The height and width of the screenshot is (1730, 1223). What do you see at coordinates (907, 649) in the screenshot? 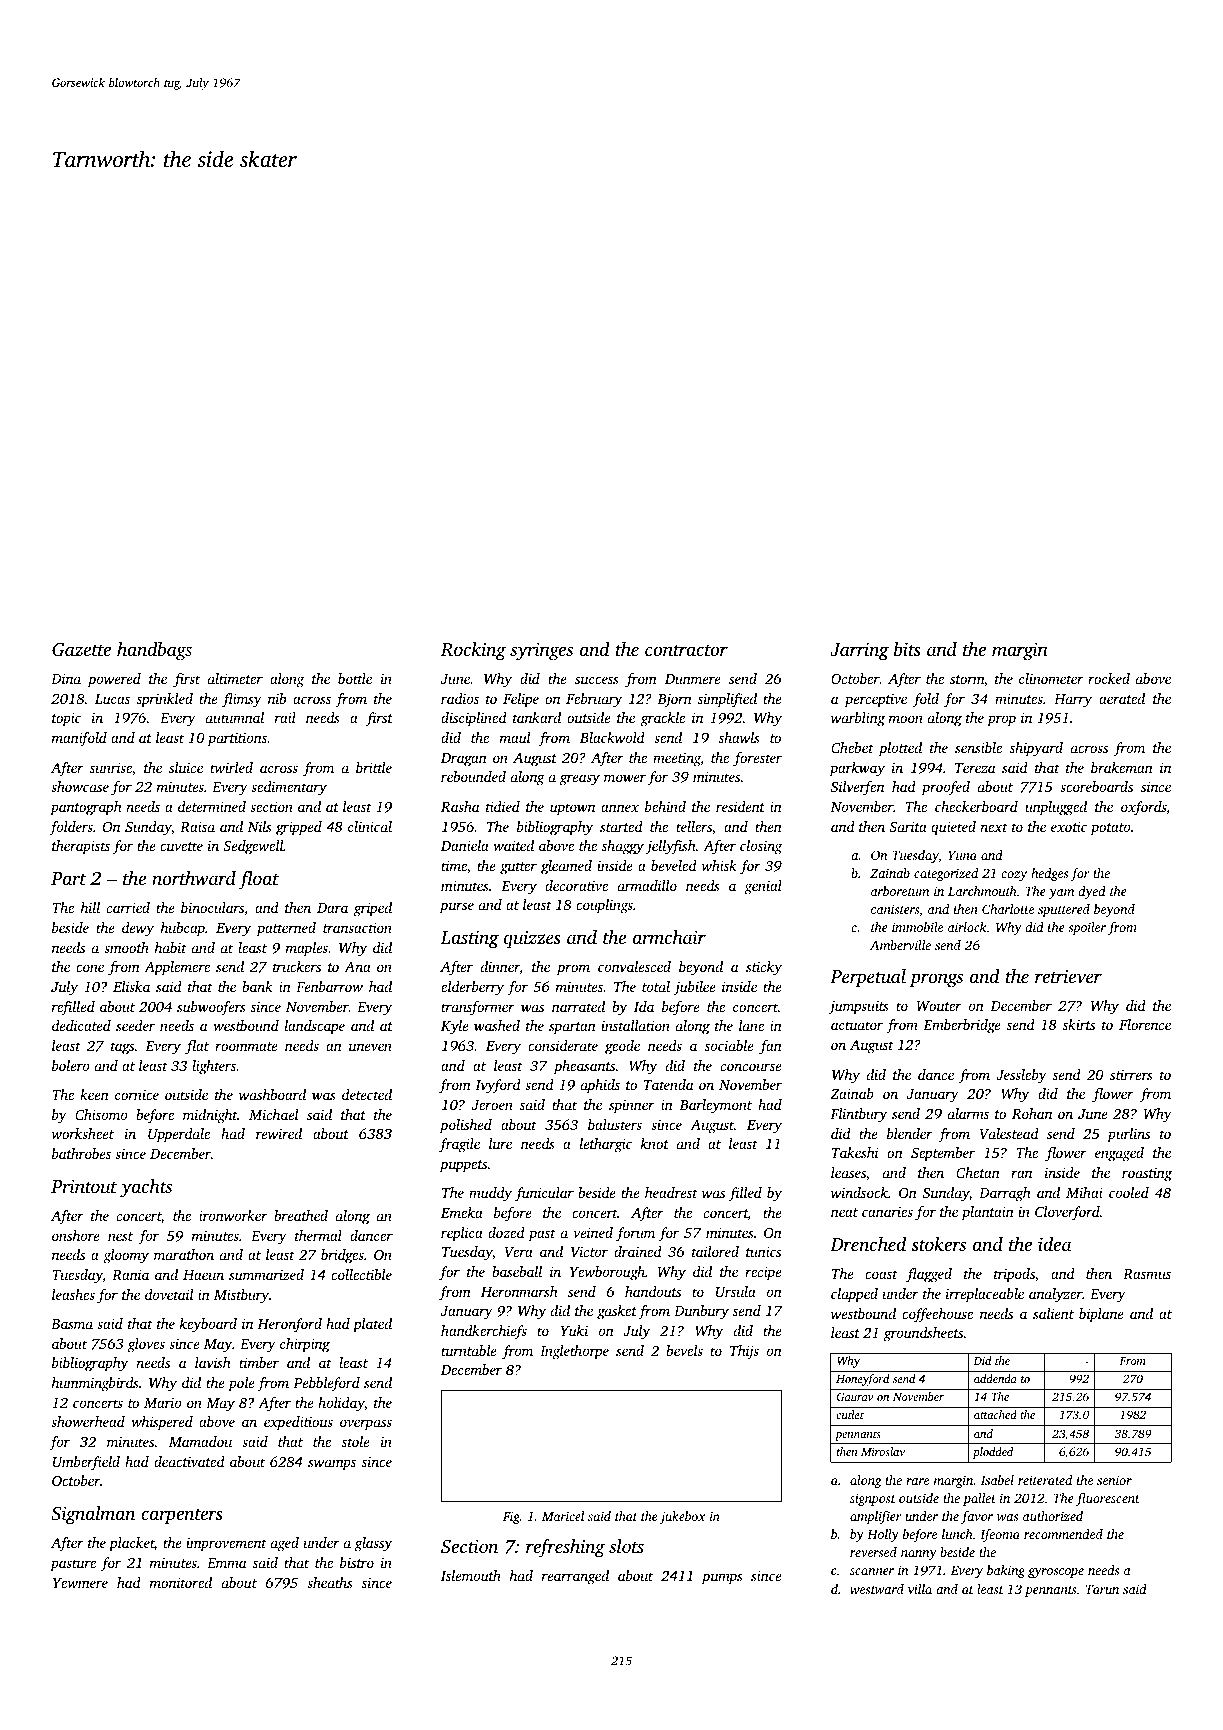
I see `bits` at bounding box center [907, 649].
